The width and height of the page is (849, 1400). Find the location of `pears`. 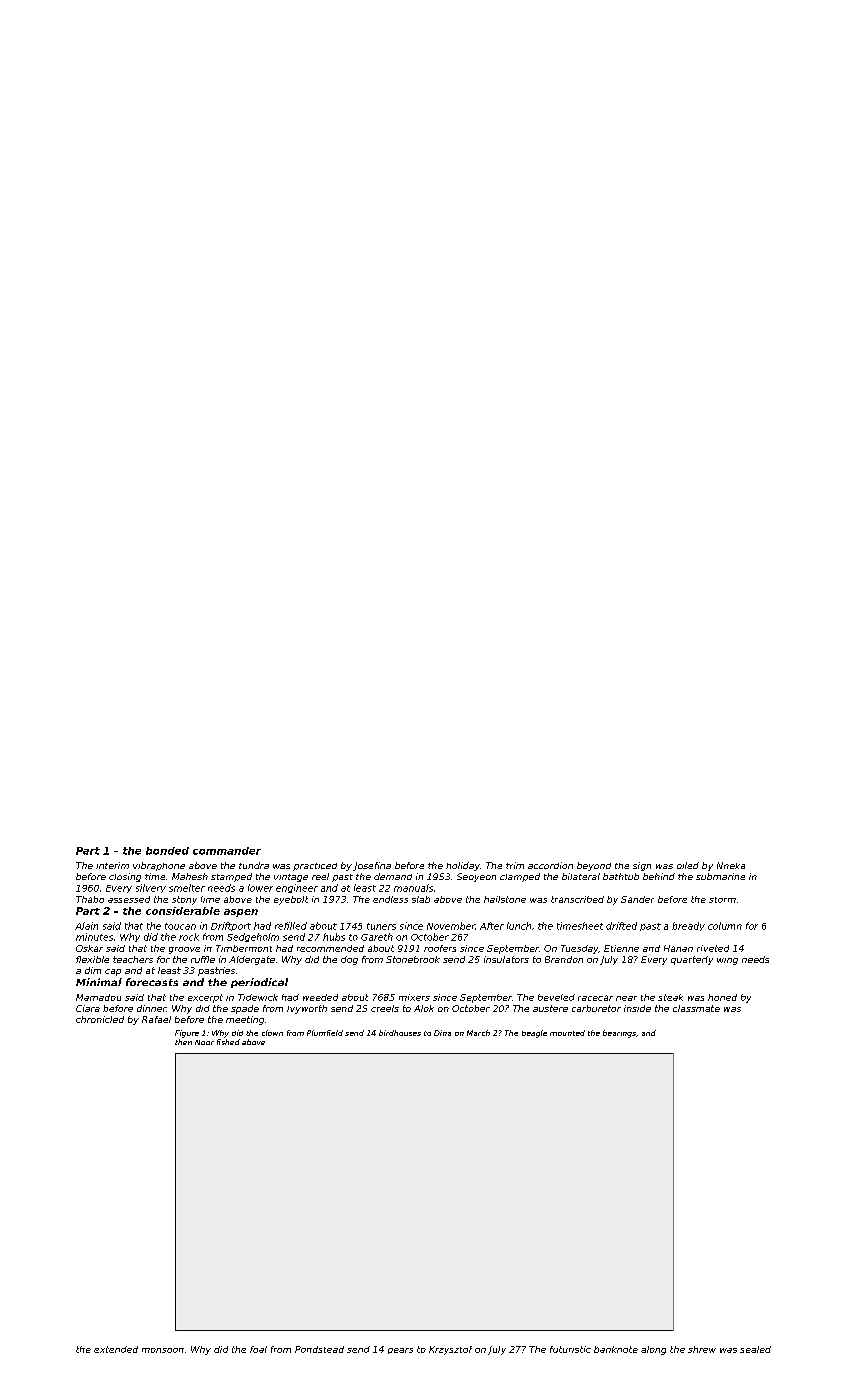

pears is located at coordinates (400, 1351).
